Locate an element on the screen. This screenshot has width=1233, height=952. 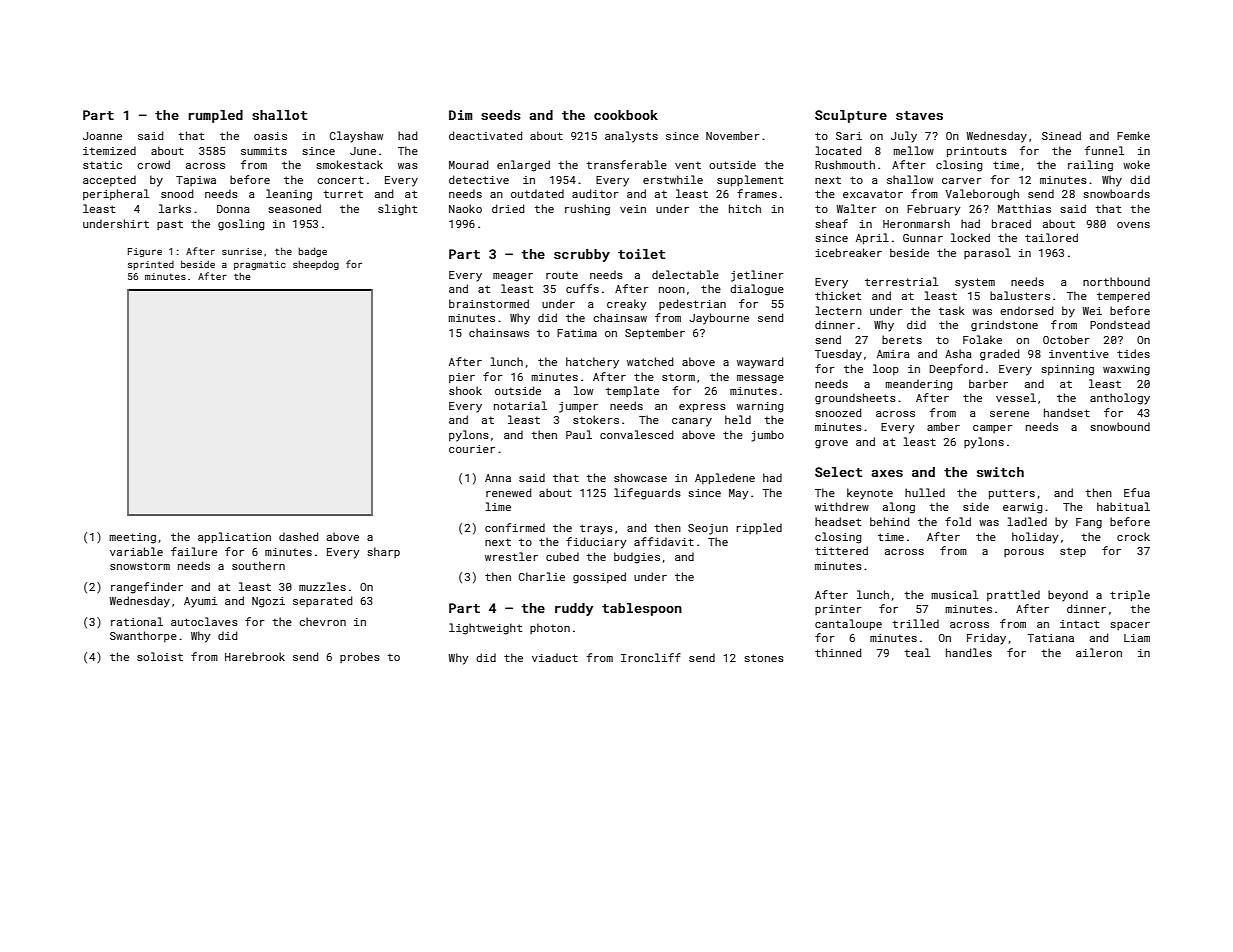
Harebrook is located at coordinates (255, 656).
